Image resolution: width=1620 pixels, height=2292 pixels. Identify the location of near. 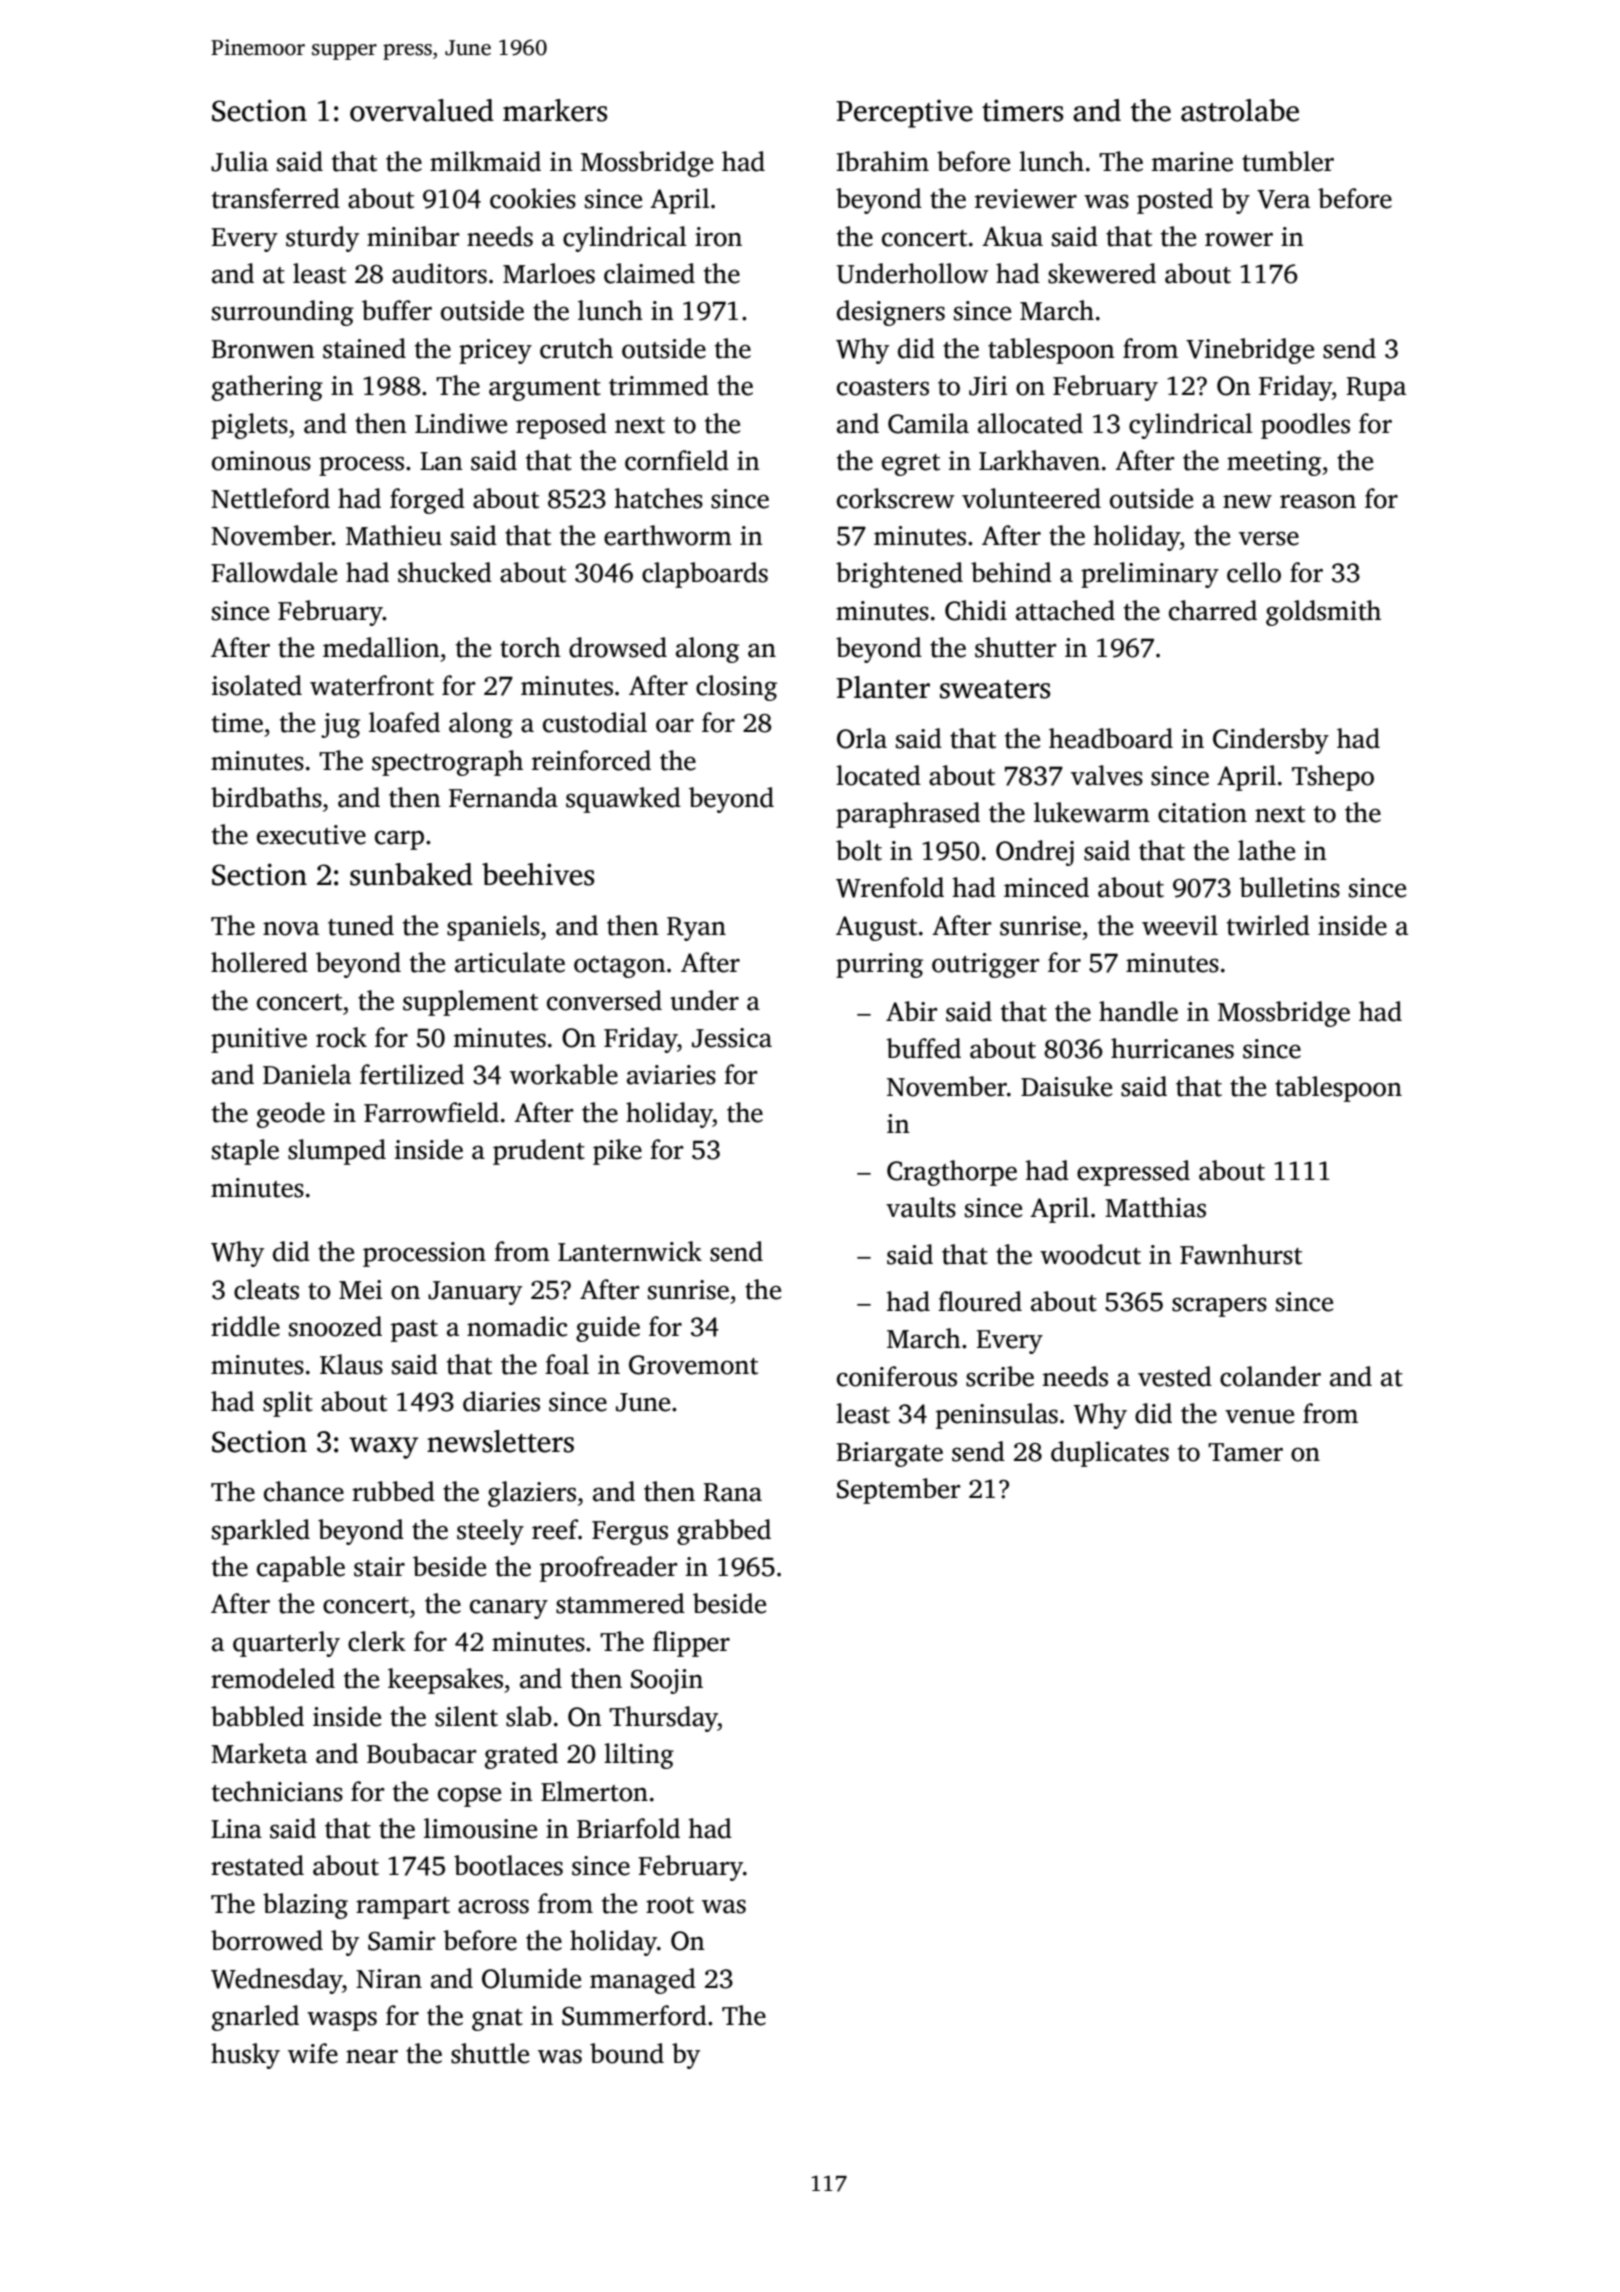
(372, 2056).
